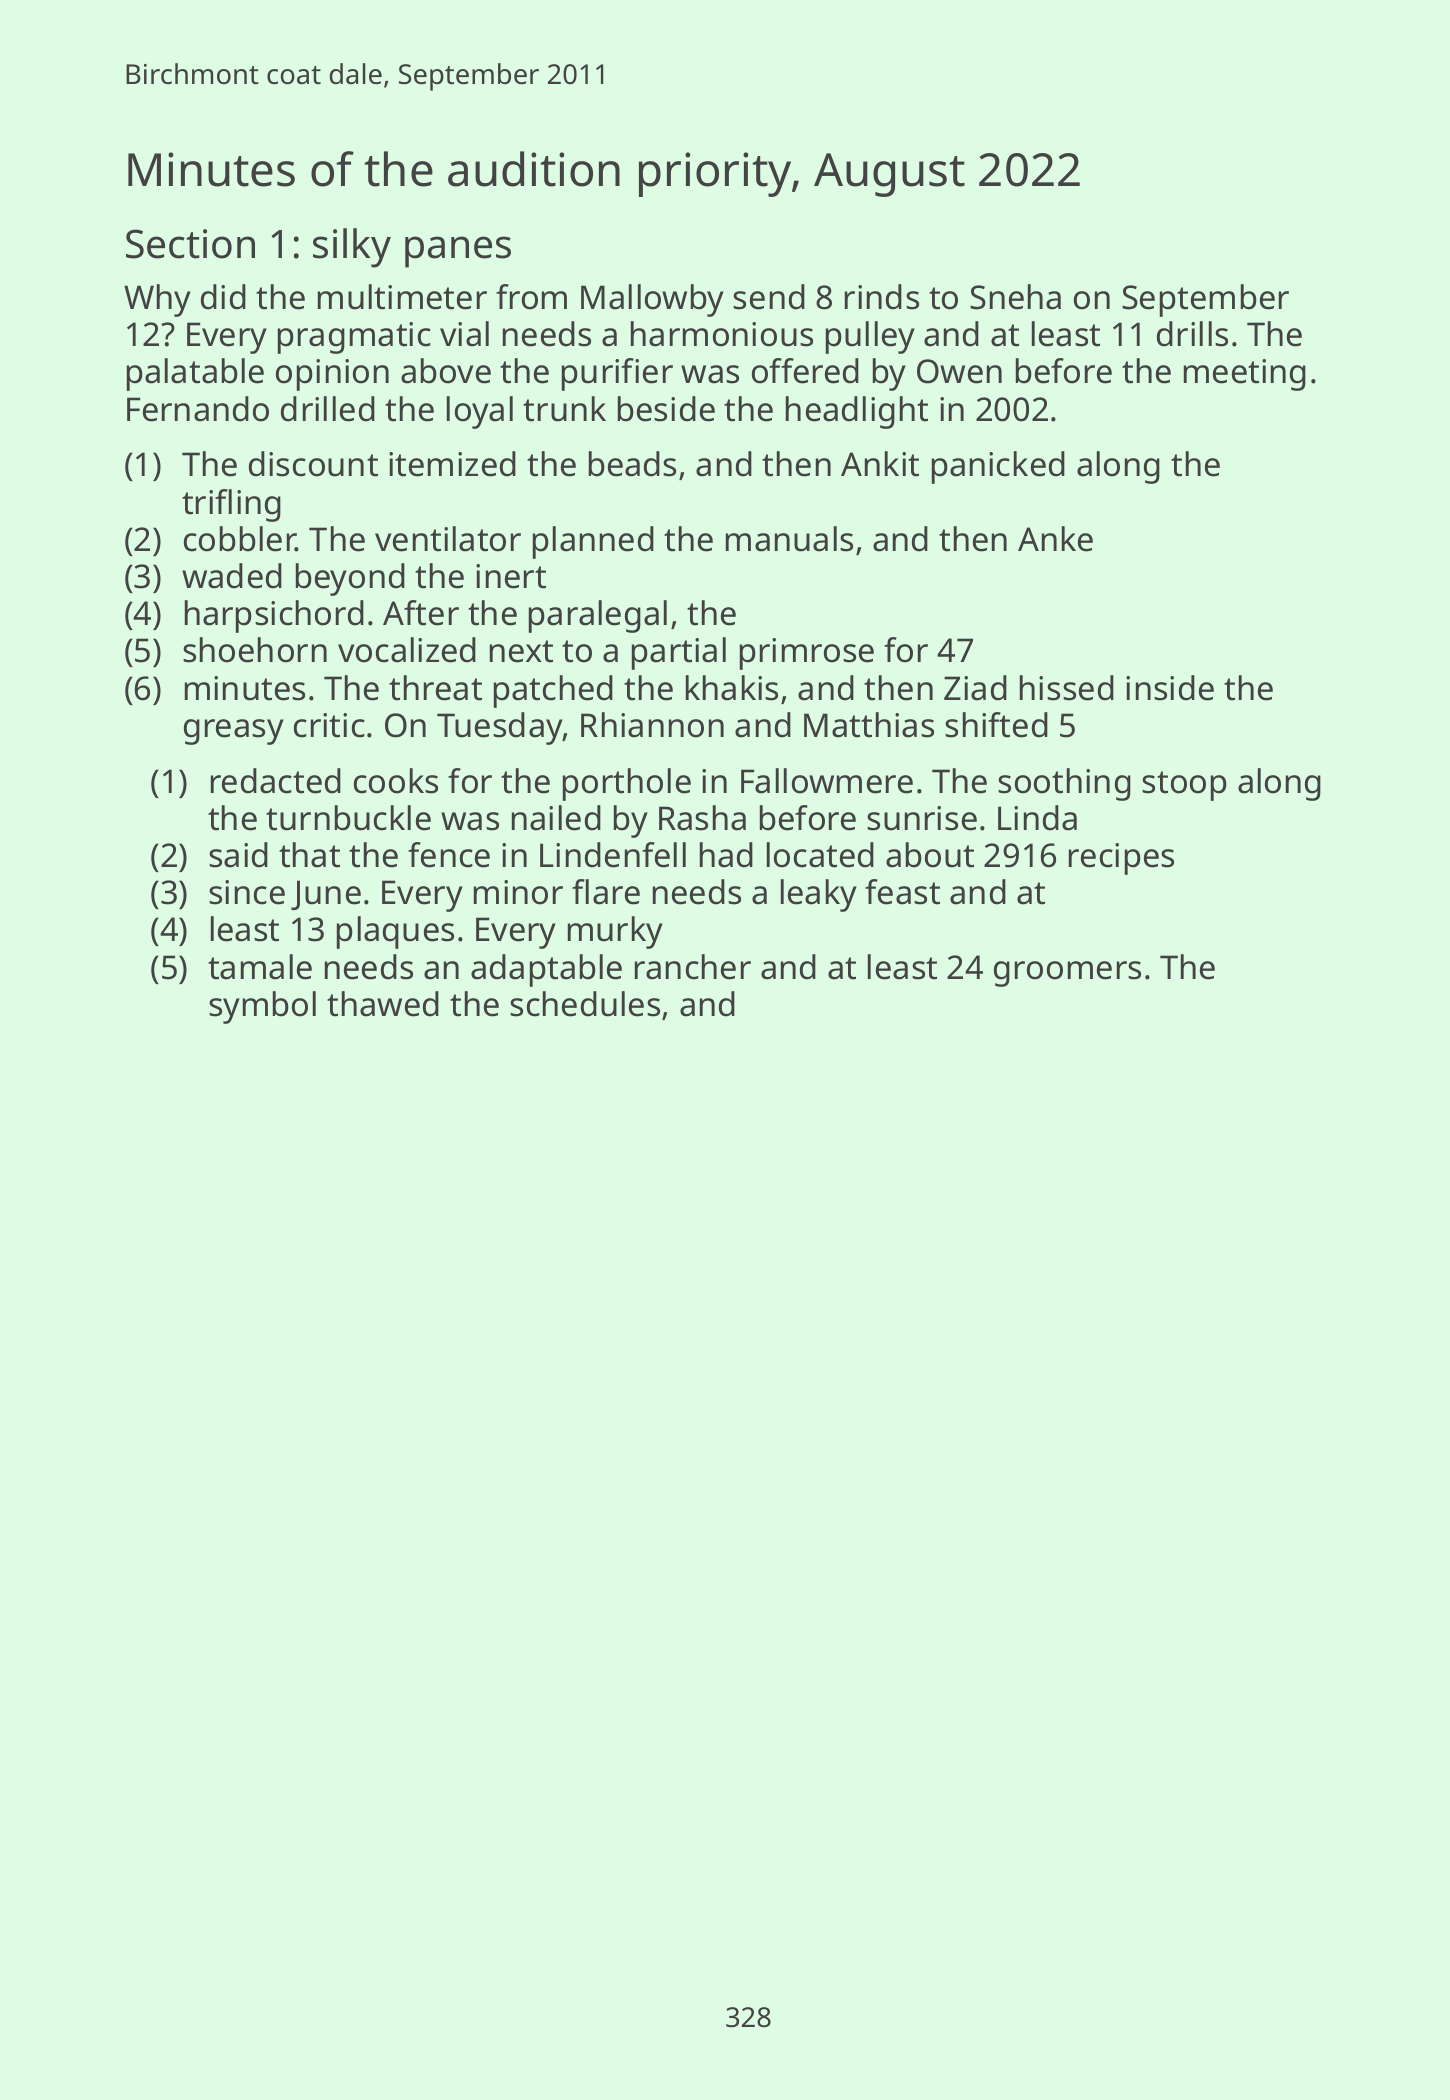 The width and height of the document is (1450, 2100). Describe the element at coordinates (598, 616) in the document. I see `paralegal` at that location.
